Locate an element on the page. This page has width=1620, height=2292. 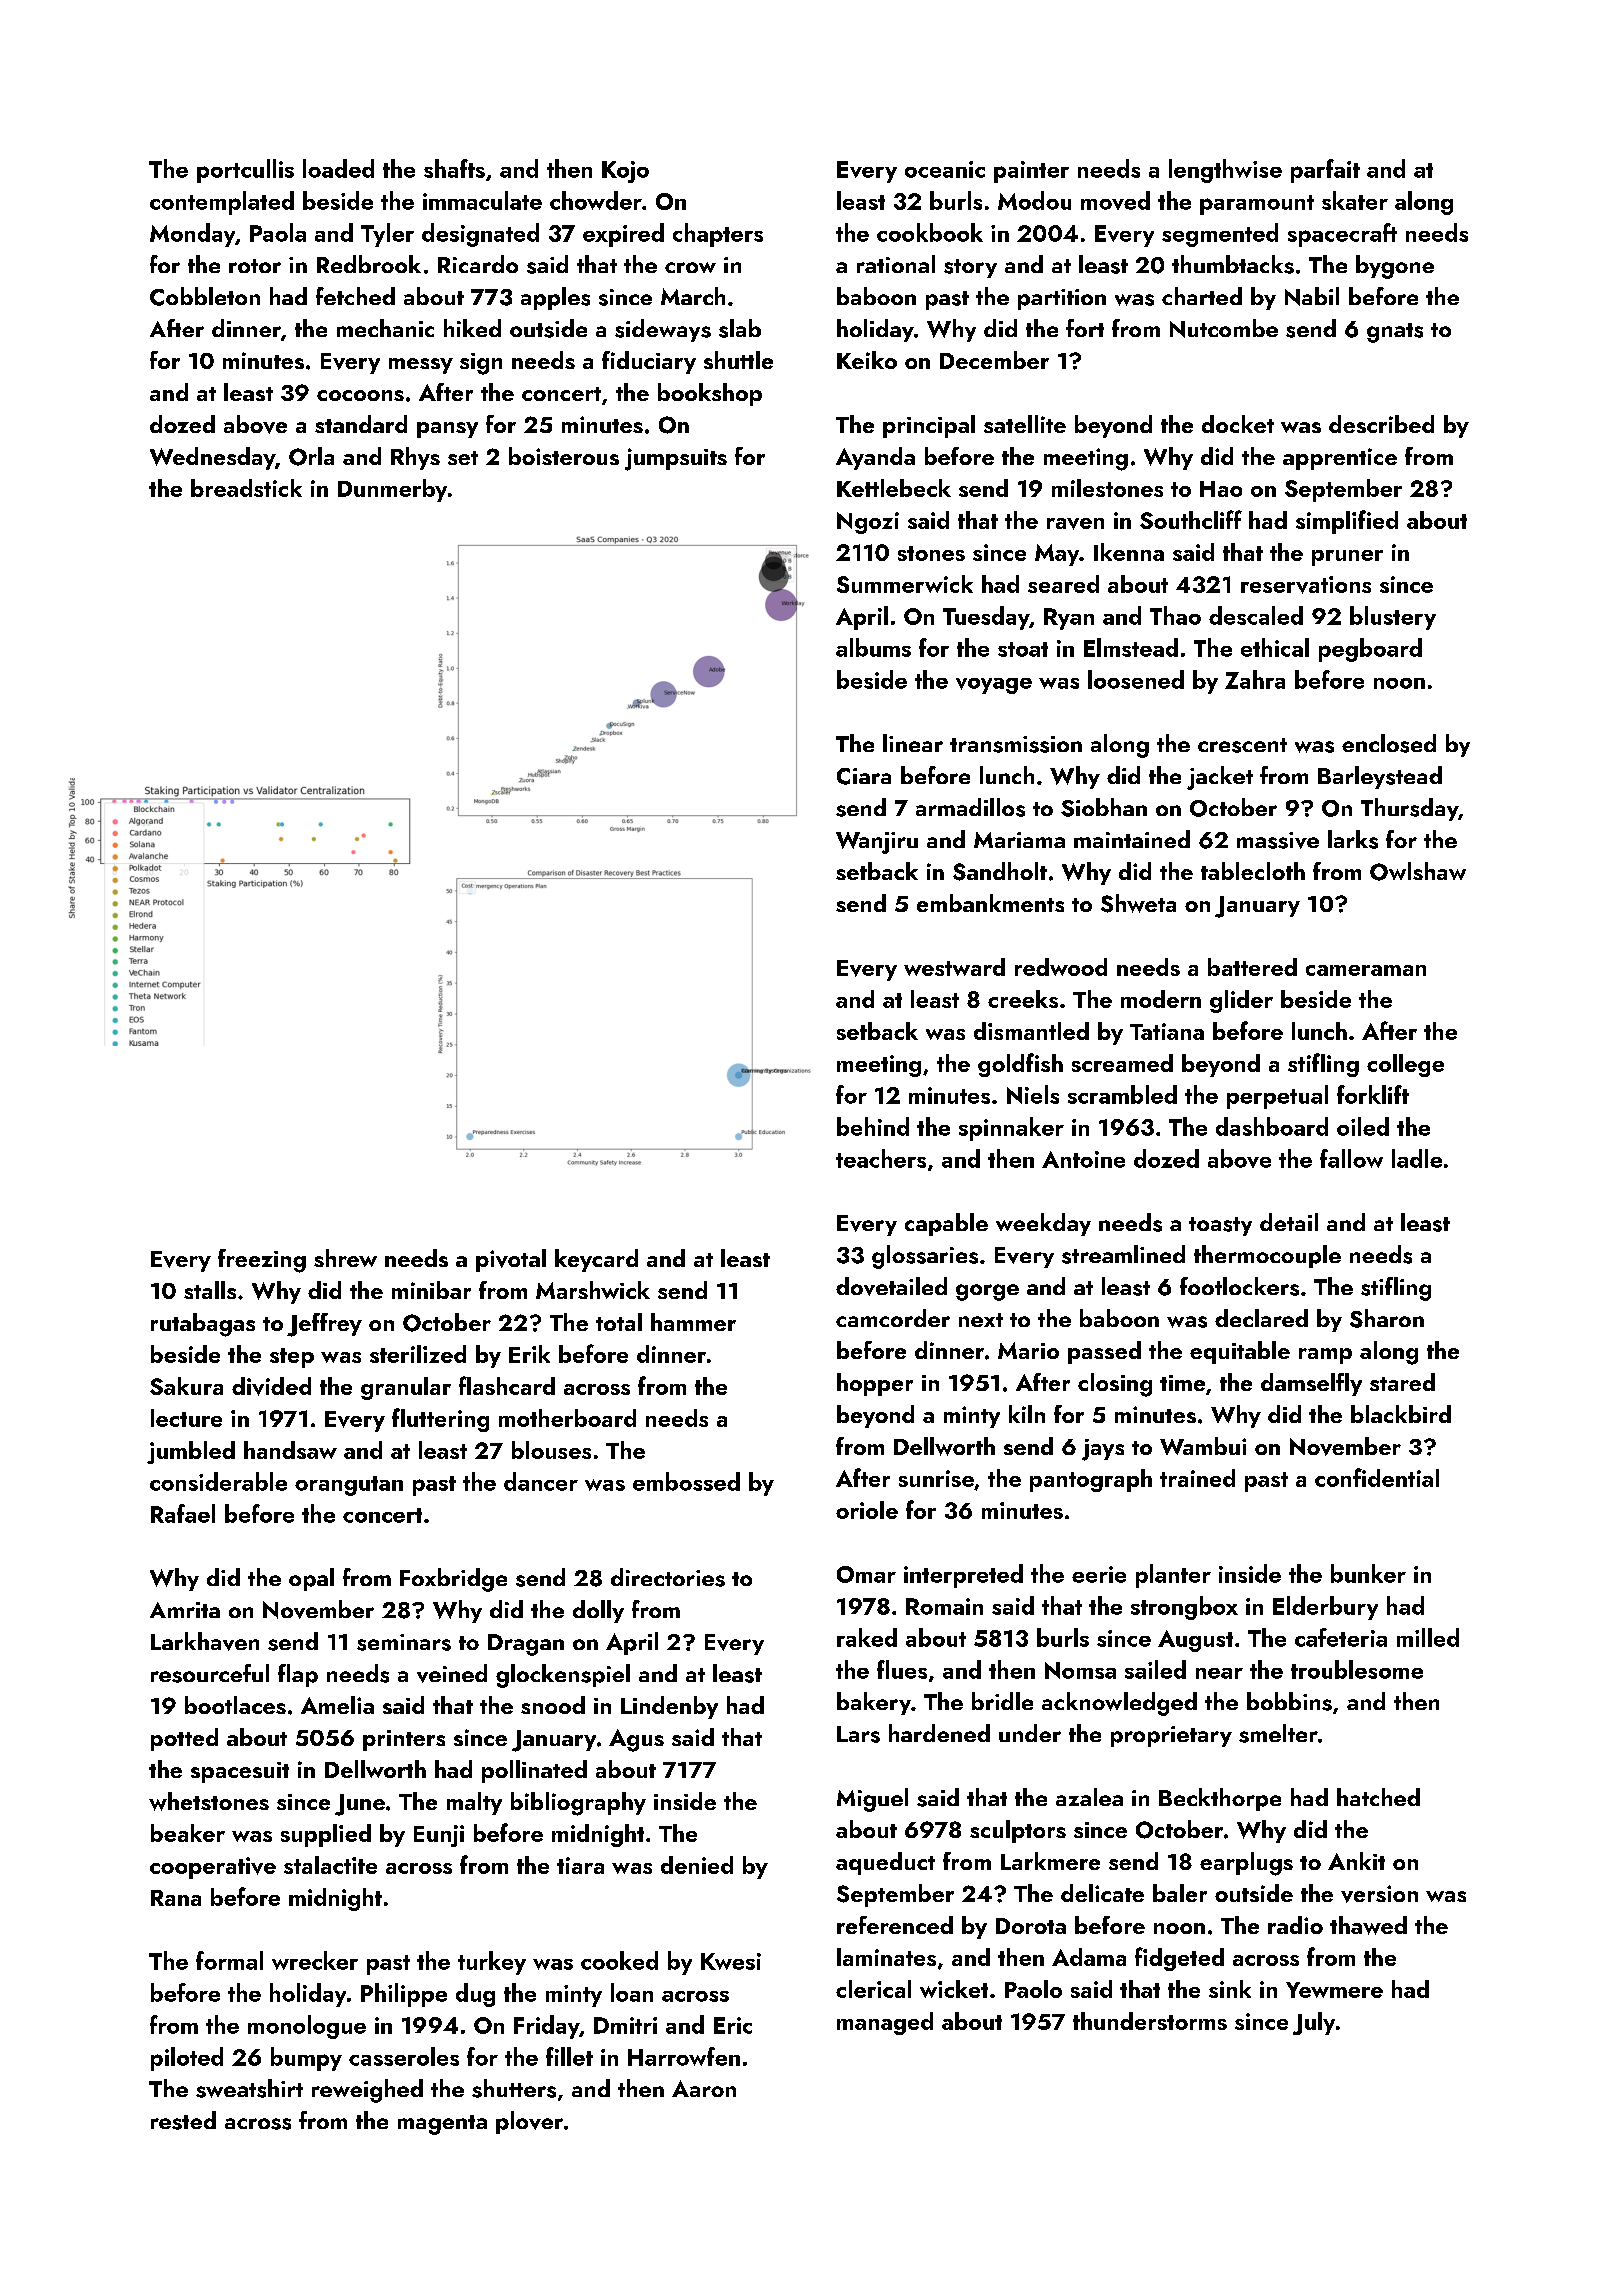
bibliography is located at coordinates (578, 1804).
